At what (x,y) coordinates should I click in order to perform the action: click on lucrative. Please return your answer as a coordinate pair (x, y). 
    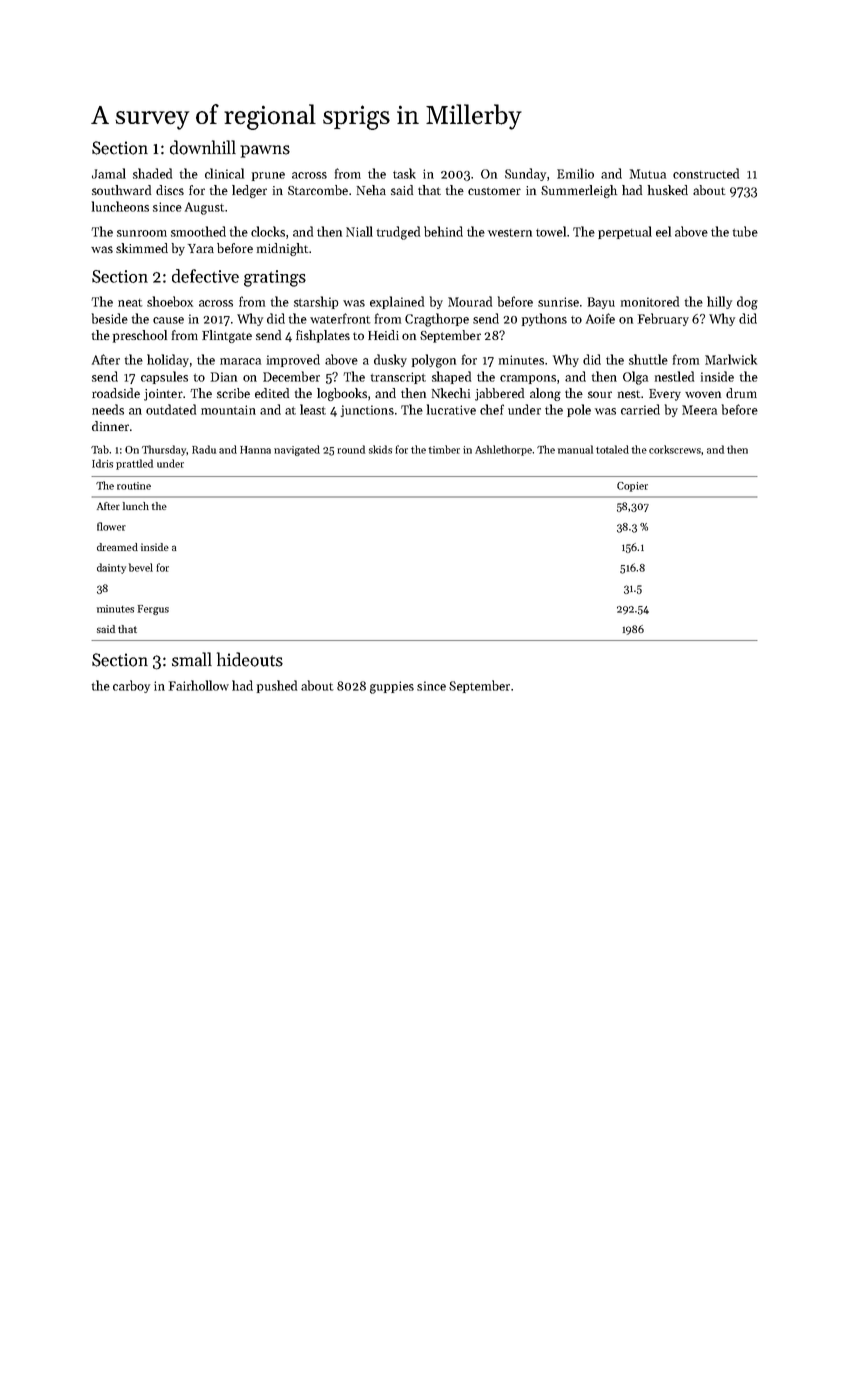
    Looking at the image, I should click on (451, 409).
